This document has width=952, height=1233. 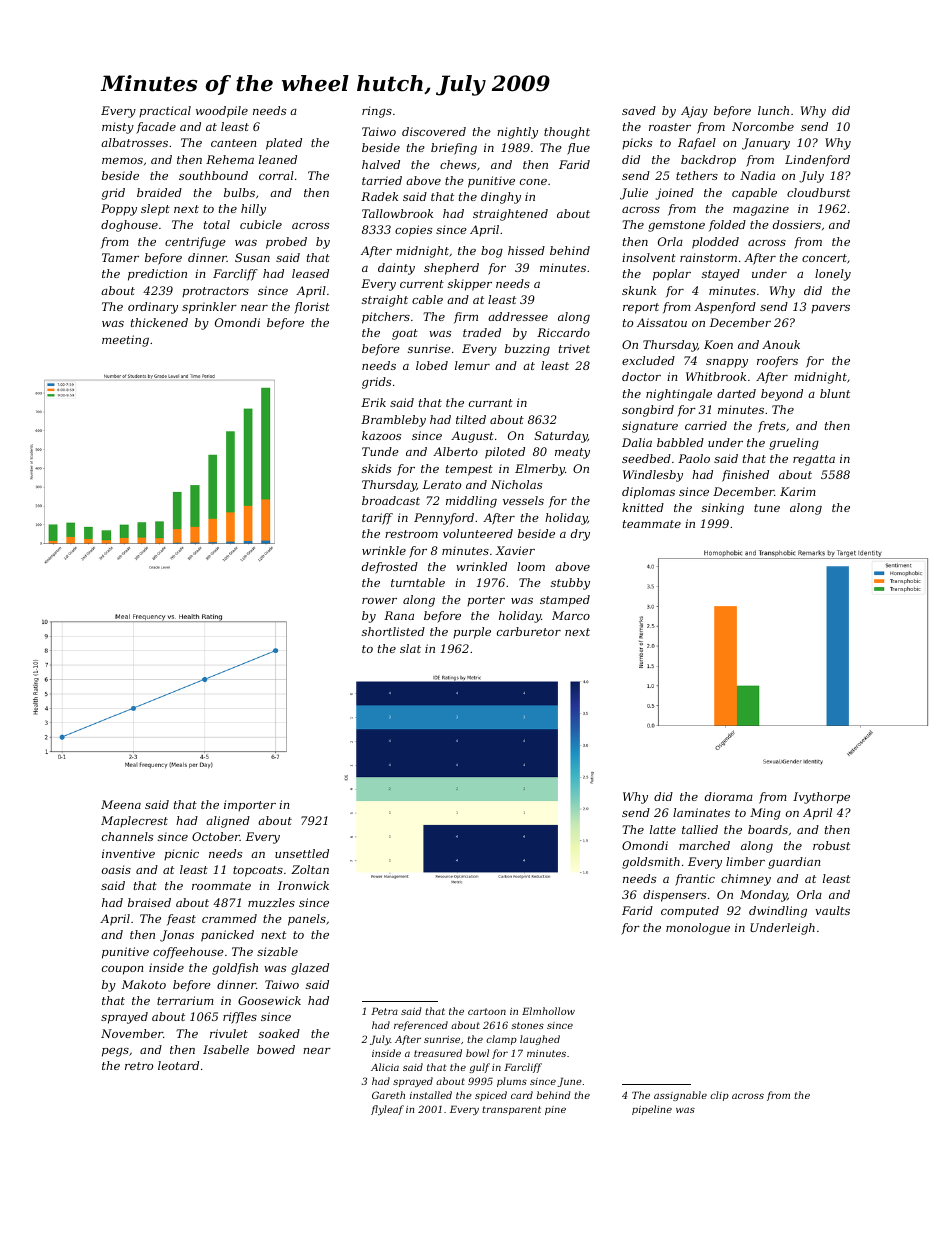 I want to click on Zoltan, so click(x=310, y=869).
